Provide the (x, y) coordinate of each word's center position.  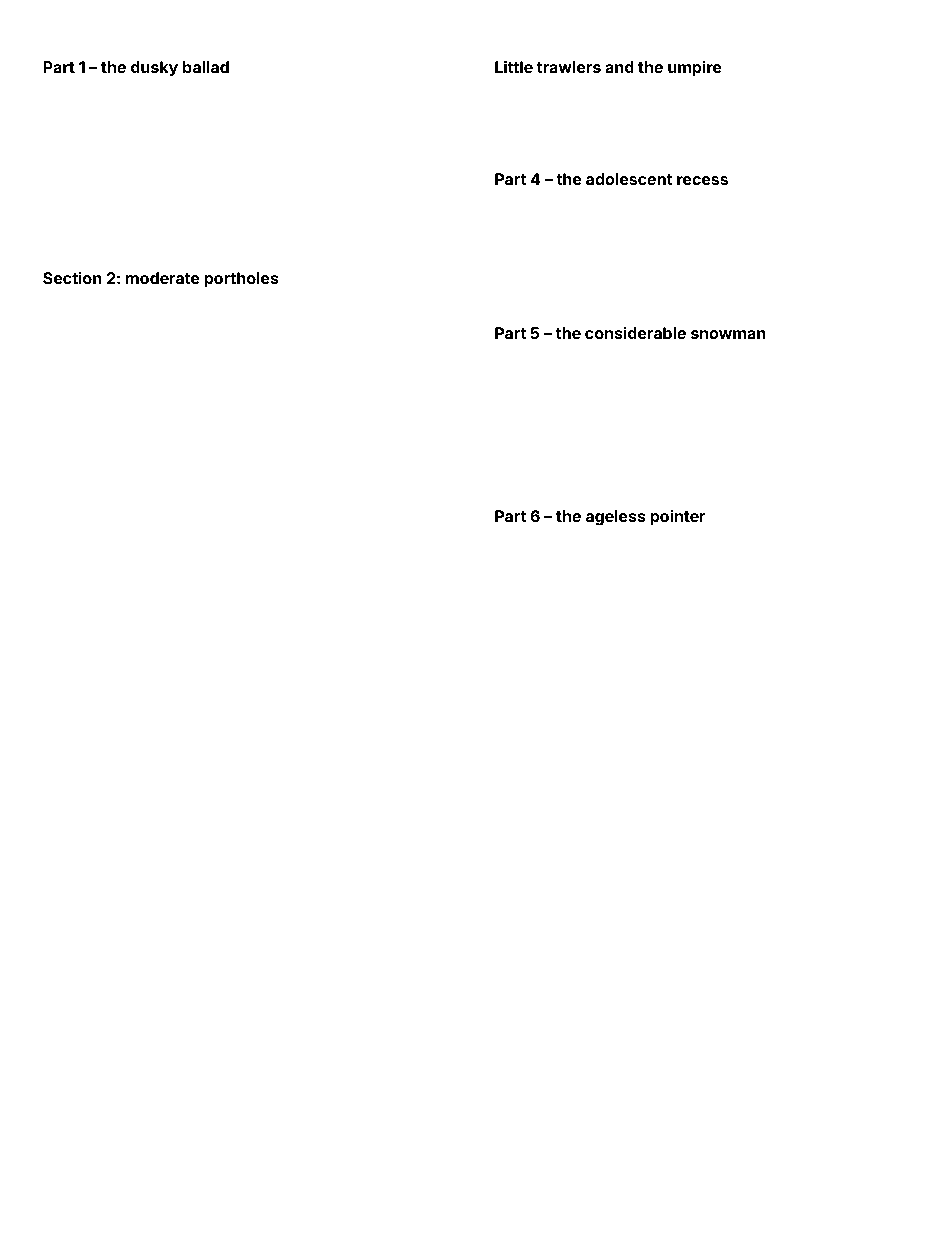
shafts (347, 91)
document (563, 231)
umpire (695, 69)
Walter (398, 688)
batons (776, 281)
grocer (797, 686)
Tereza (182, 653)
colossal (874, 478)
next (408, 510)
